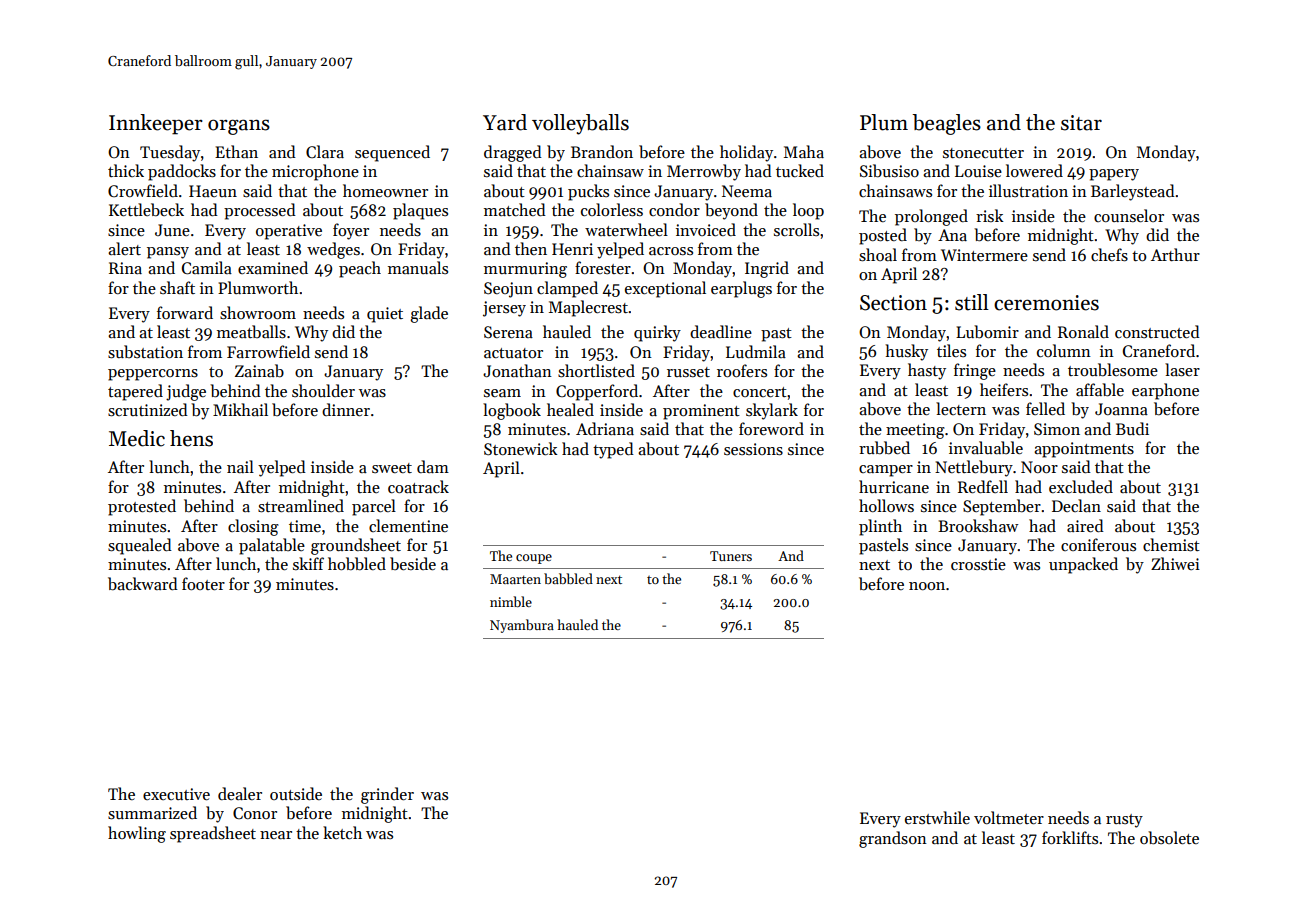 The height and width of the document is (924, 1308). What do you see at coordinates (704, 172) in the document?
I see `Merrowby` at bounding box center [704, 172].
